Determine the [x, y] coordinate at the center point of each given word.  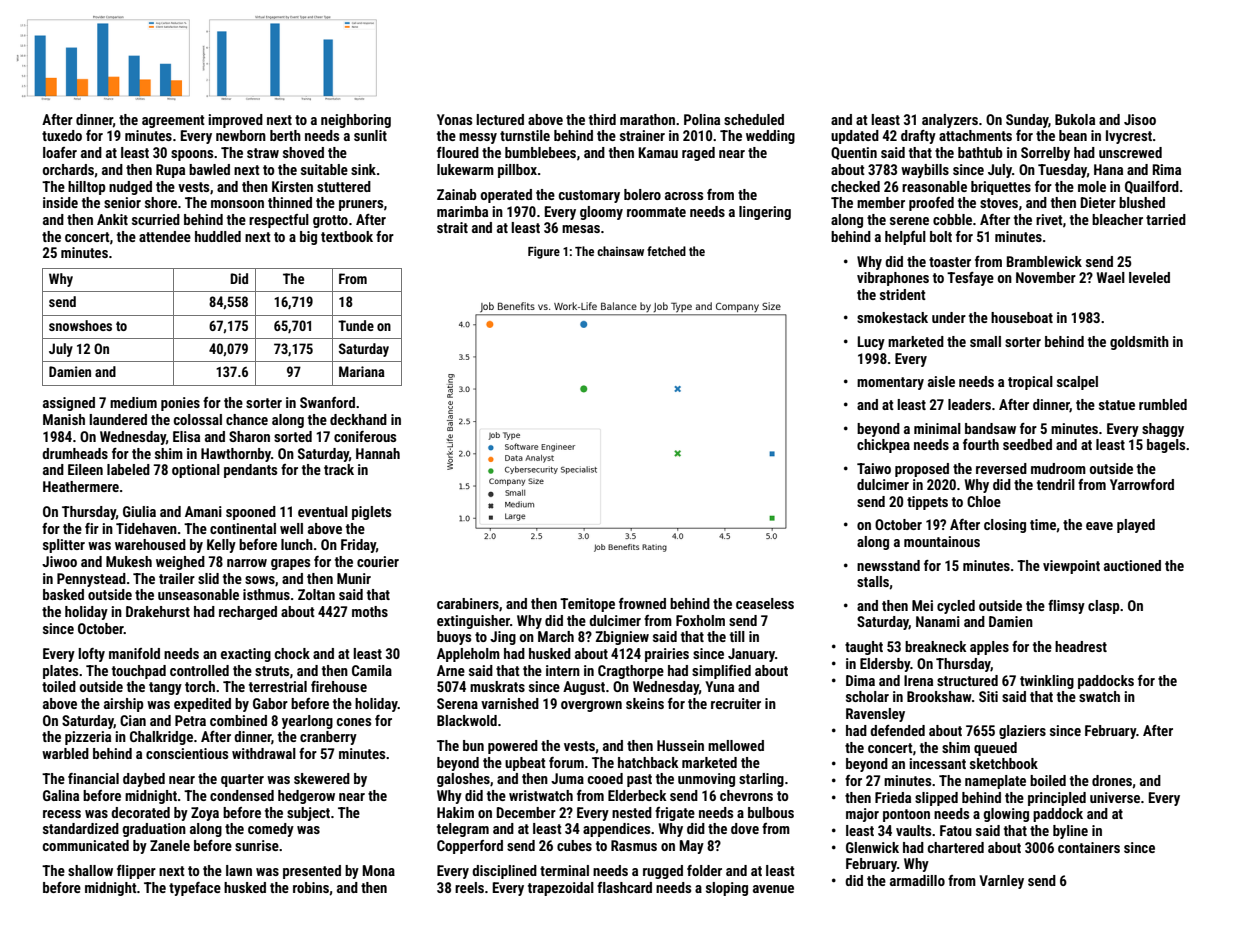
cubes [574, 845]
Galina [61, 795]
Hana [1108, 169]
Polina [702, 119]
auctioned [1132, 565]
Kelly [221, 546]
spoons [192, 155]
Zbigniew [622, 638]
